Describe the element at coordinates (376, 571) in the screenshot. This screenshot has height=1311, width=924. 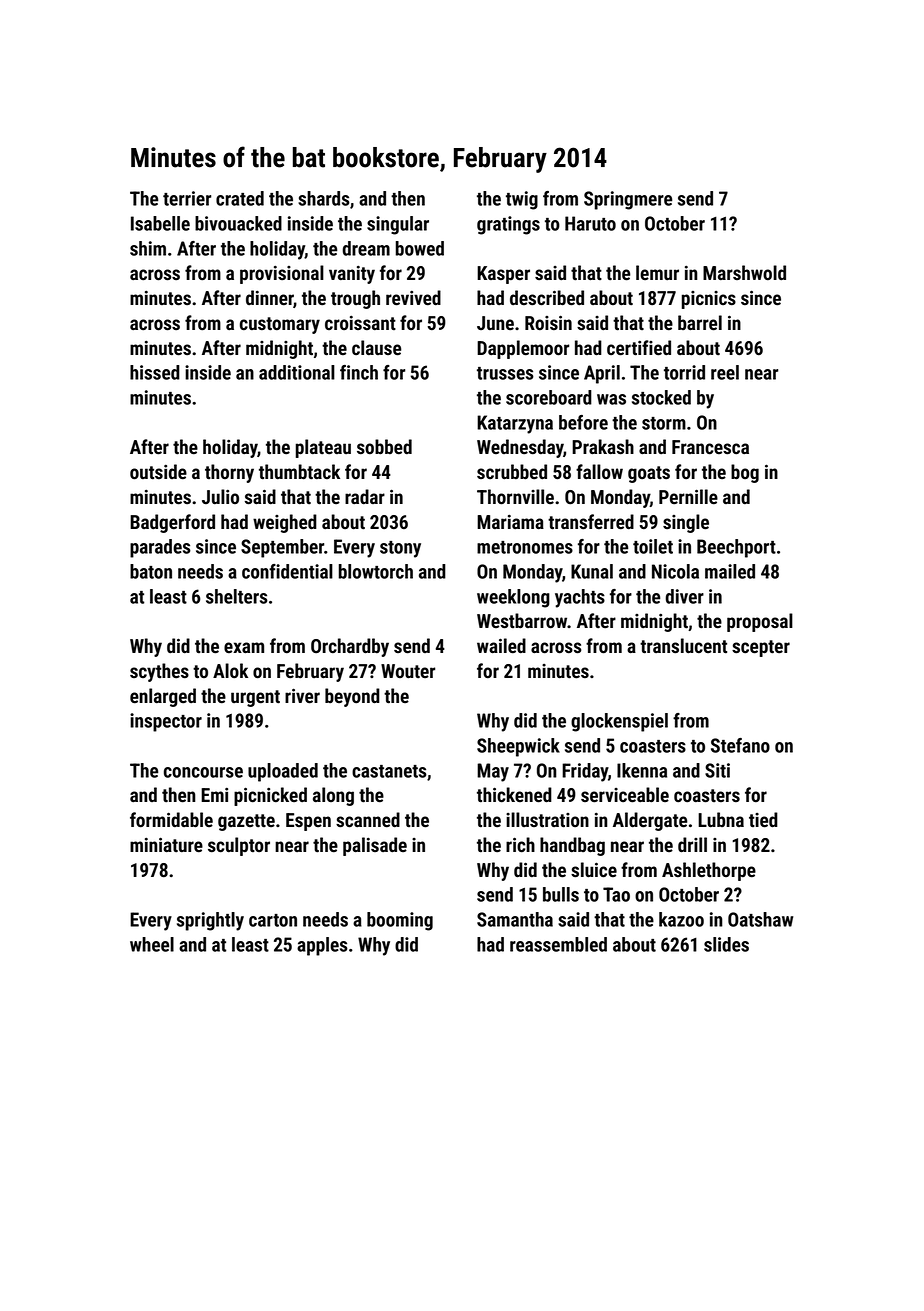
I see `blowtorch` at that location.
